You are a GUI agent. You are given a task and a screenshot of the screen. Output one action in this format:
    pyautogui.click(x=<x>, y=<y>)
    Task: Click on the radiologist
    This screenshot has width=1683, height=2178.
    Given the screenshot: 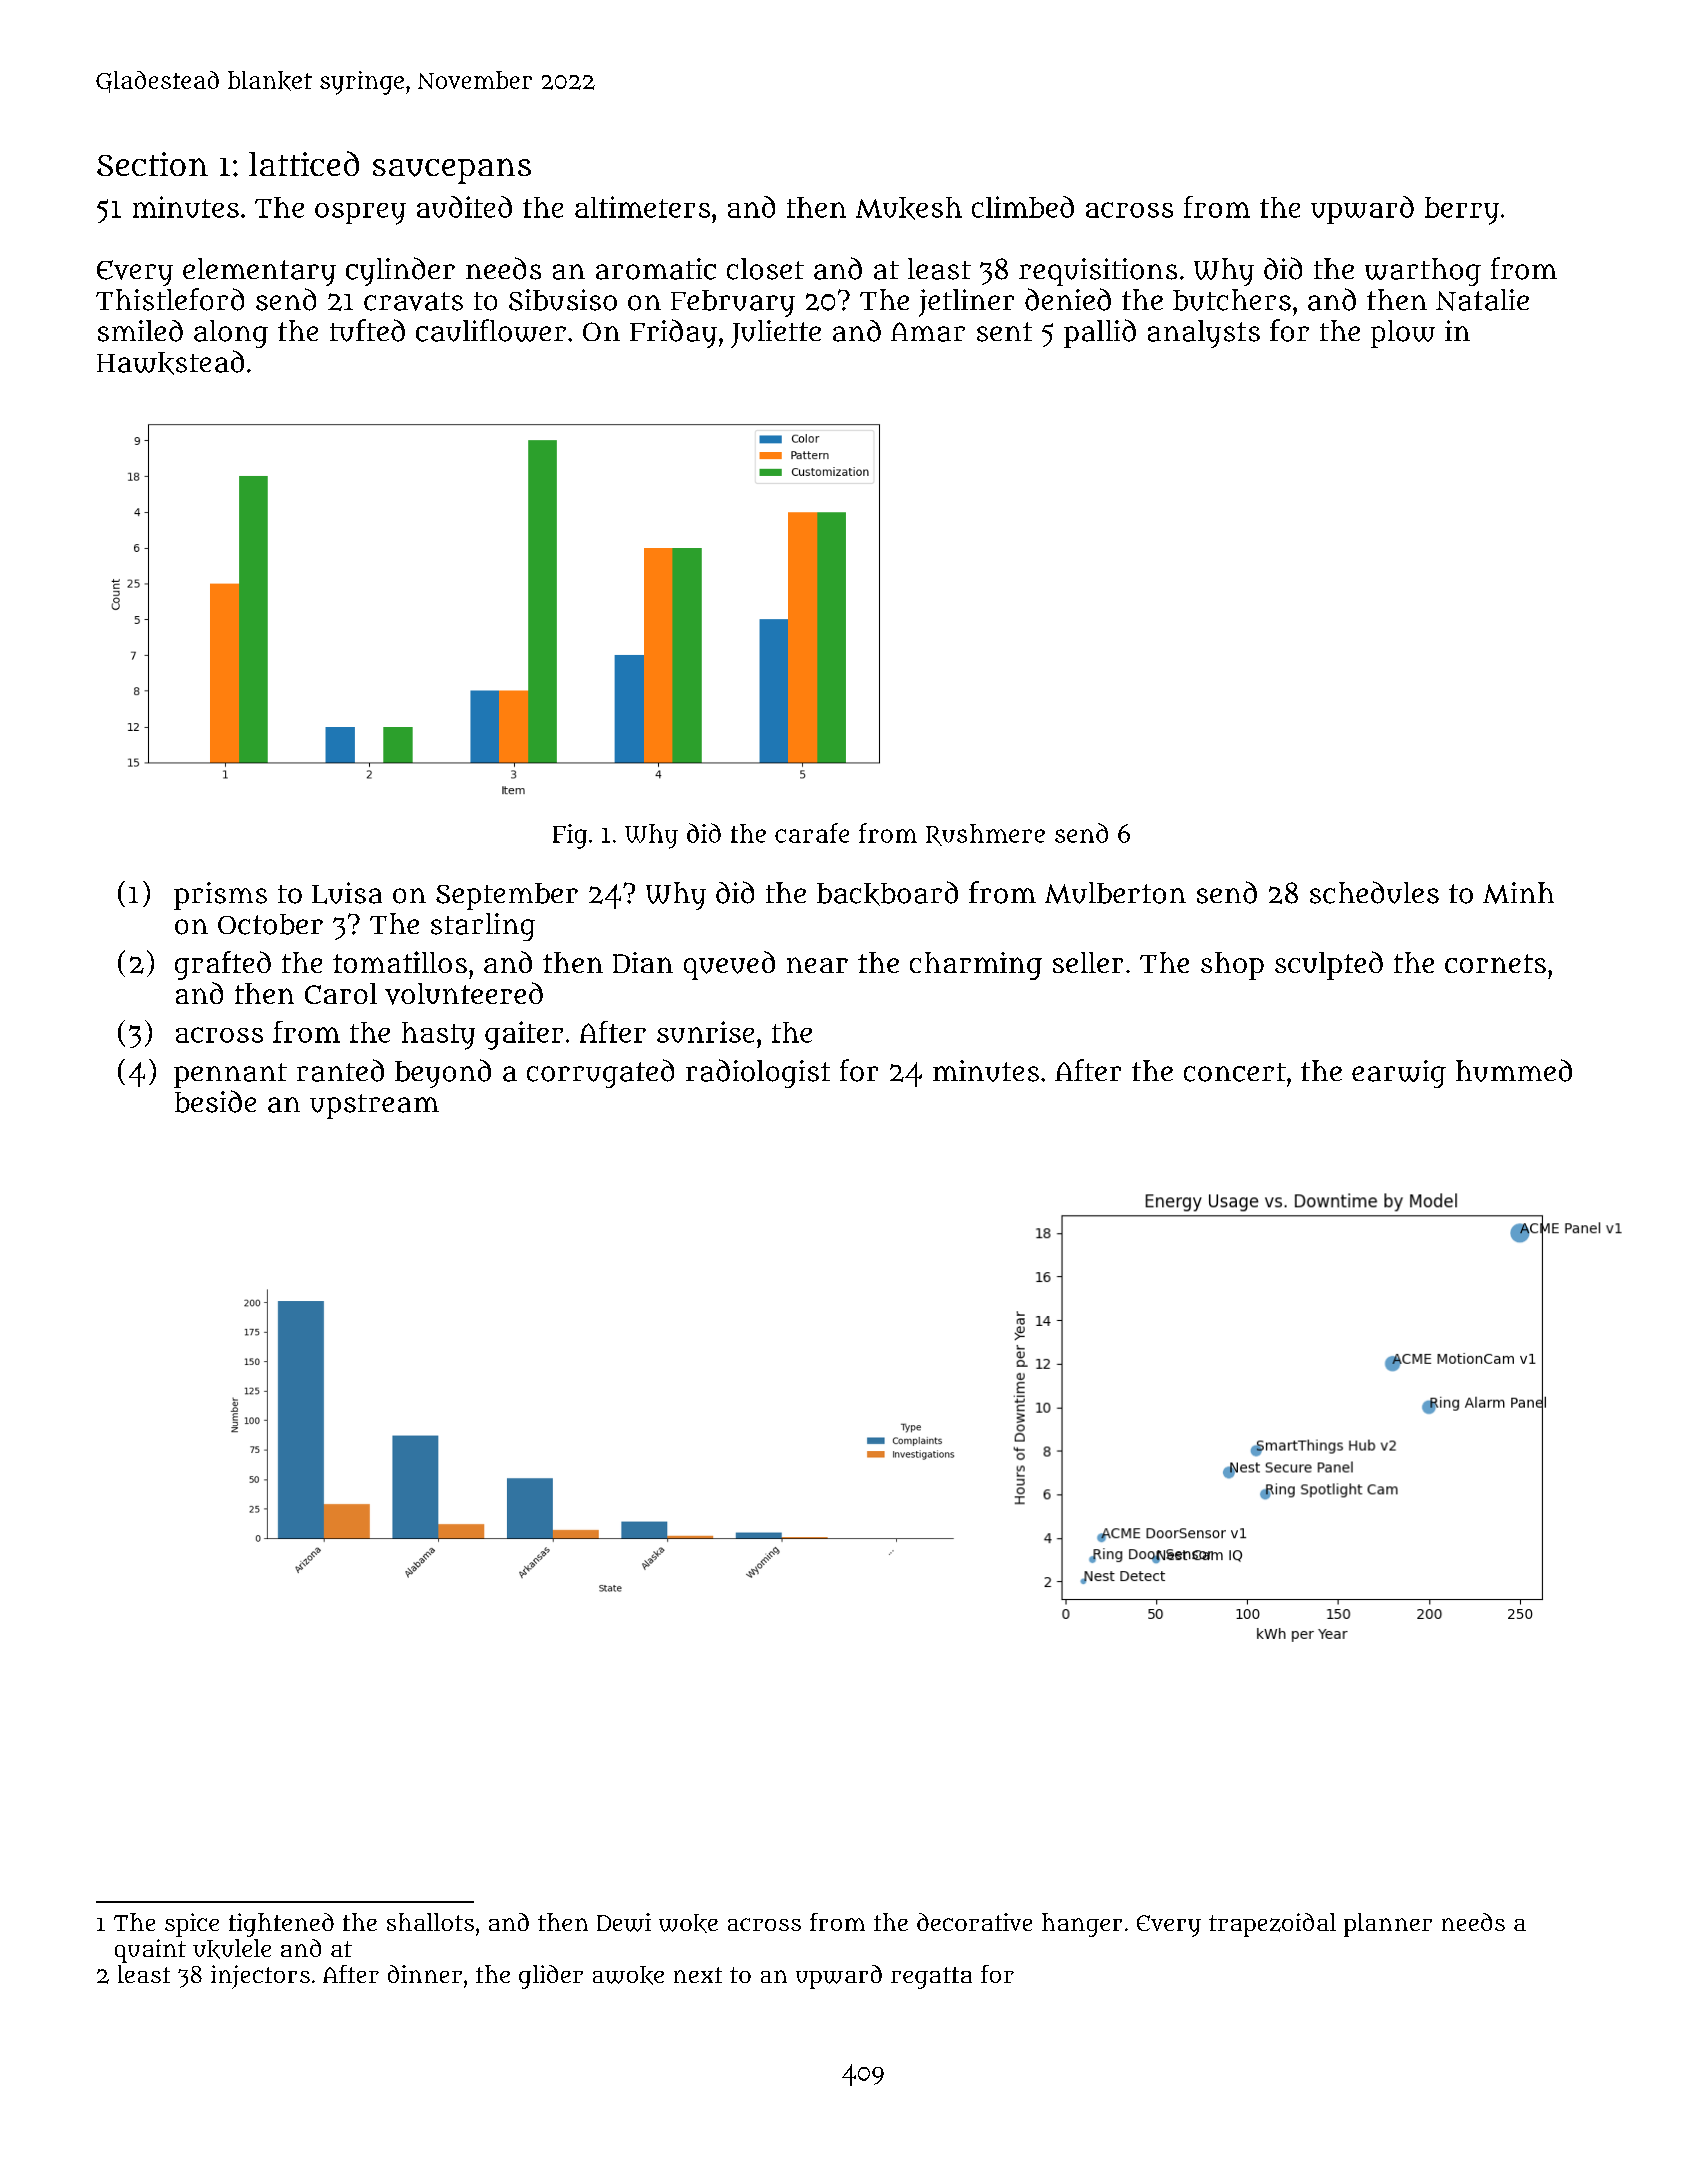 What is the action you would take?
    pyautogui.click(x=758, y=1073)
